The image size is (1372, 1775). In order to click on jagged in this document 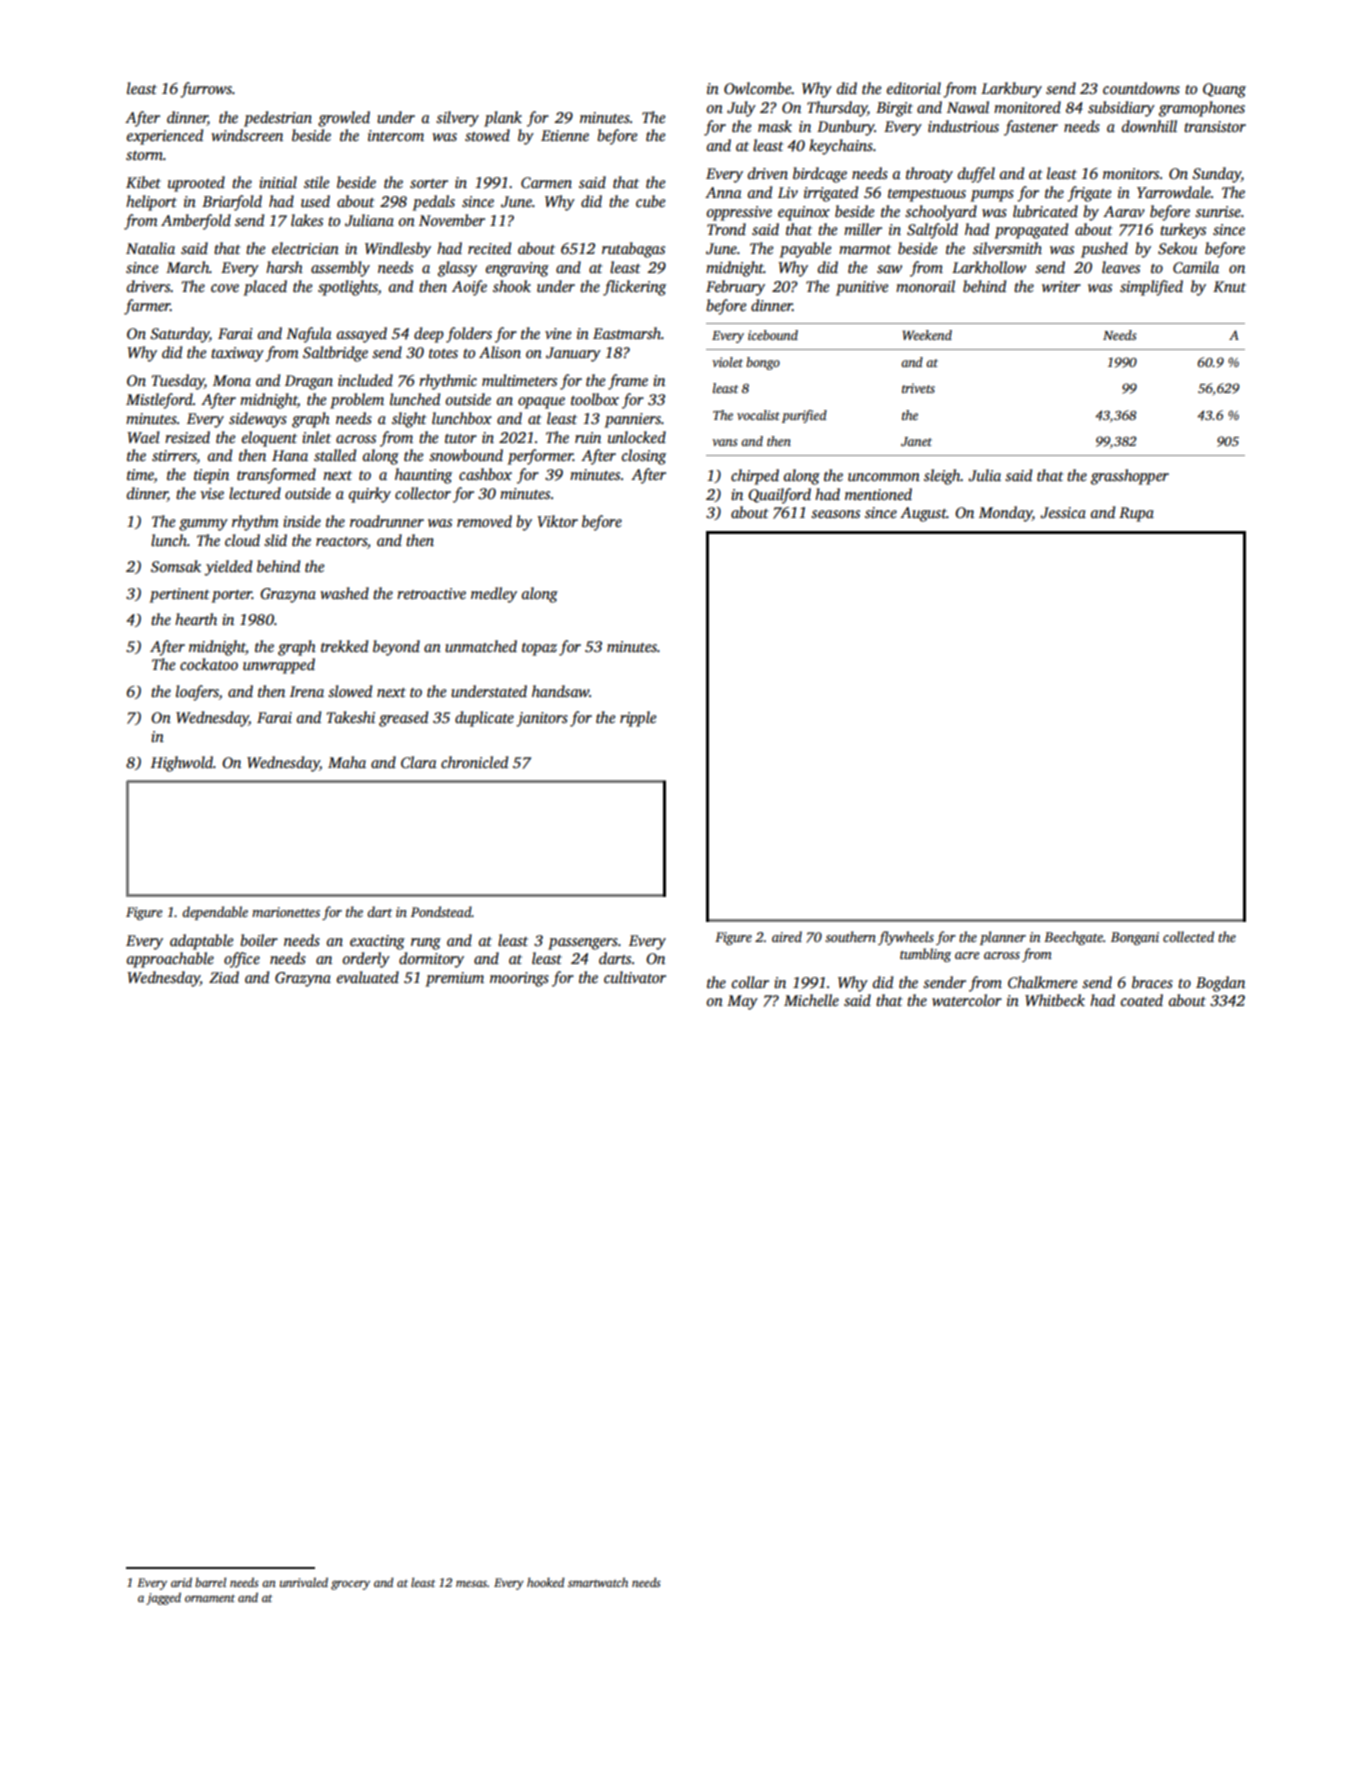, I will do `click(163, 1598)`.
